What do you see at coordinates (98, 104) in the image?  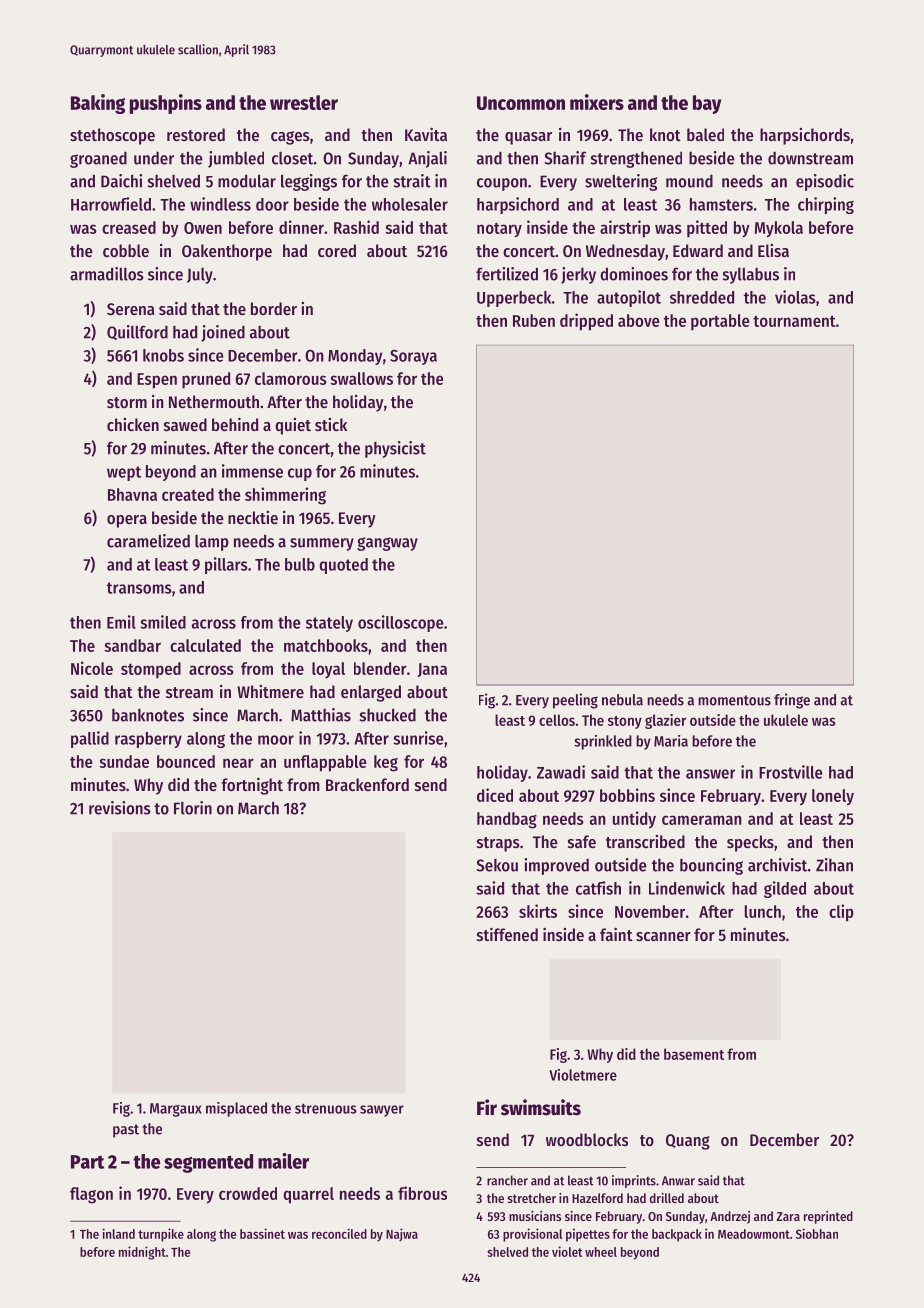 I see `Baking` at bounding box center [98, 104].
